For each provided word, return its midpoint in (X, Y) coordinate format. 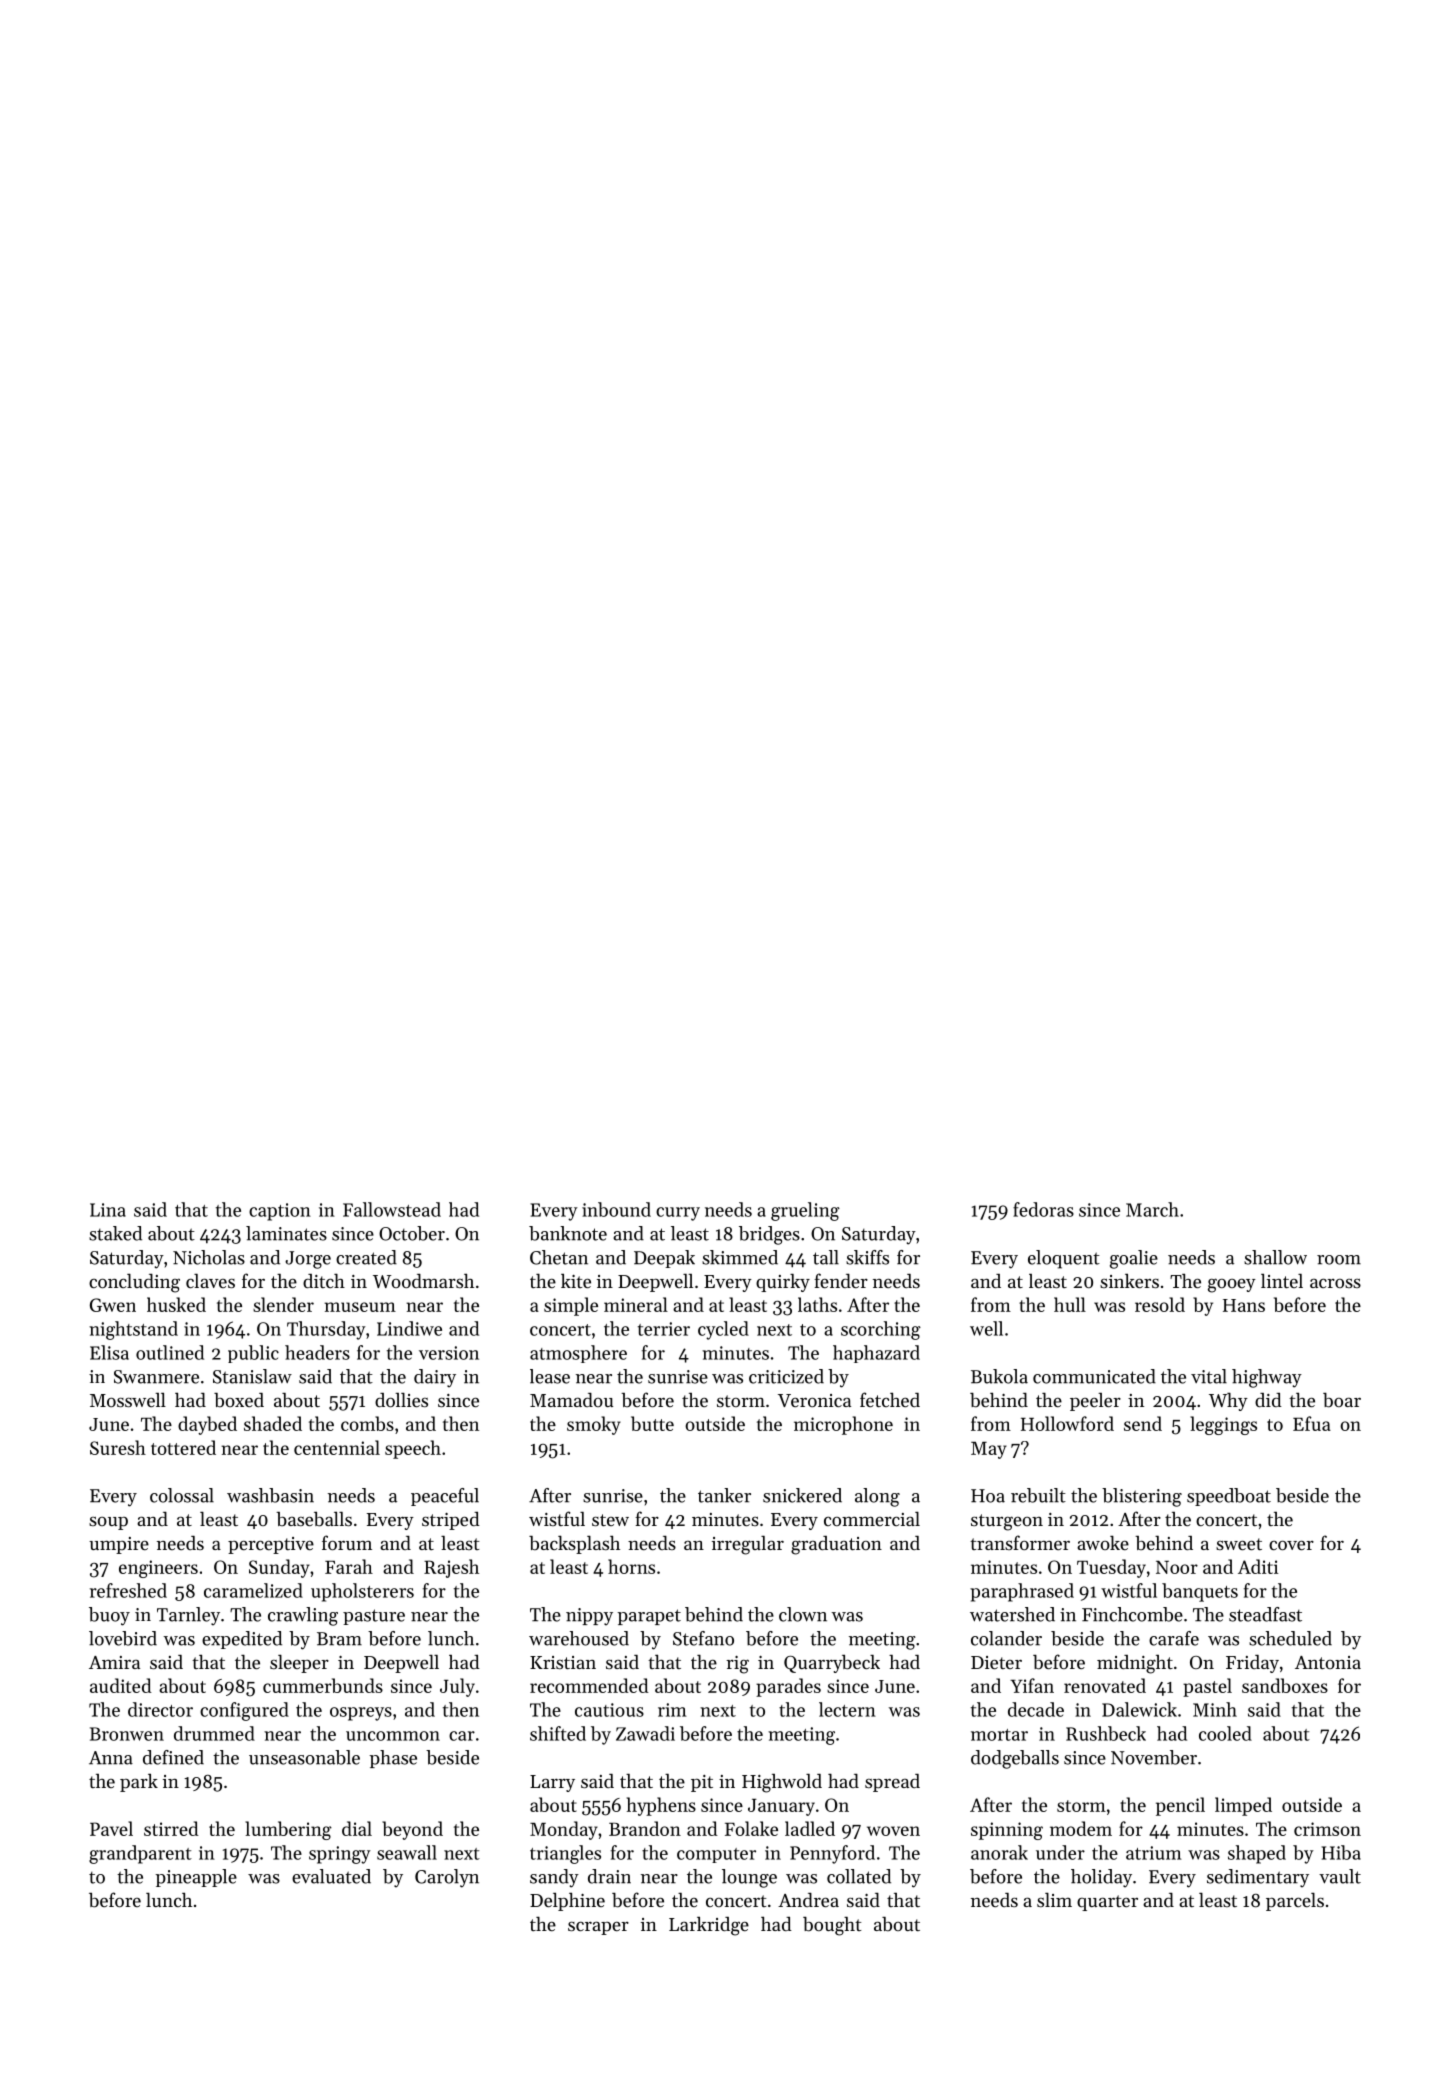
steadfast (1265, 1614)
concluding (134, 1283)
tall (826, 1257)
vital (1209, 1376)
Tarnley (188, 1616)
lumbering (288, 1830)
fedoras (1043, 1209)
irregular (748, 1545)
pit (702, 1783)
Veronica (814, 1400)
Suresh (118, 1447)
